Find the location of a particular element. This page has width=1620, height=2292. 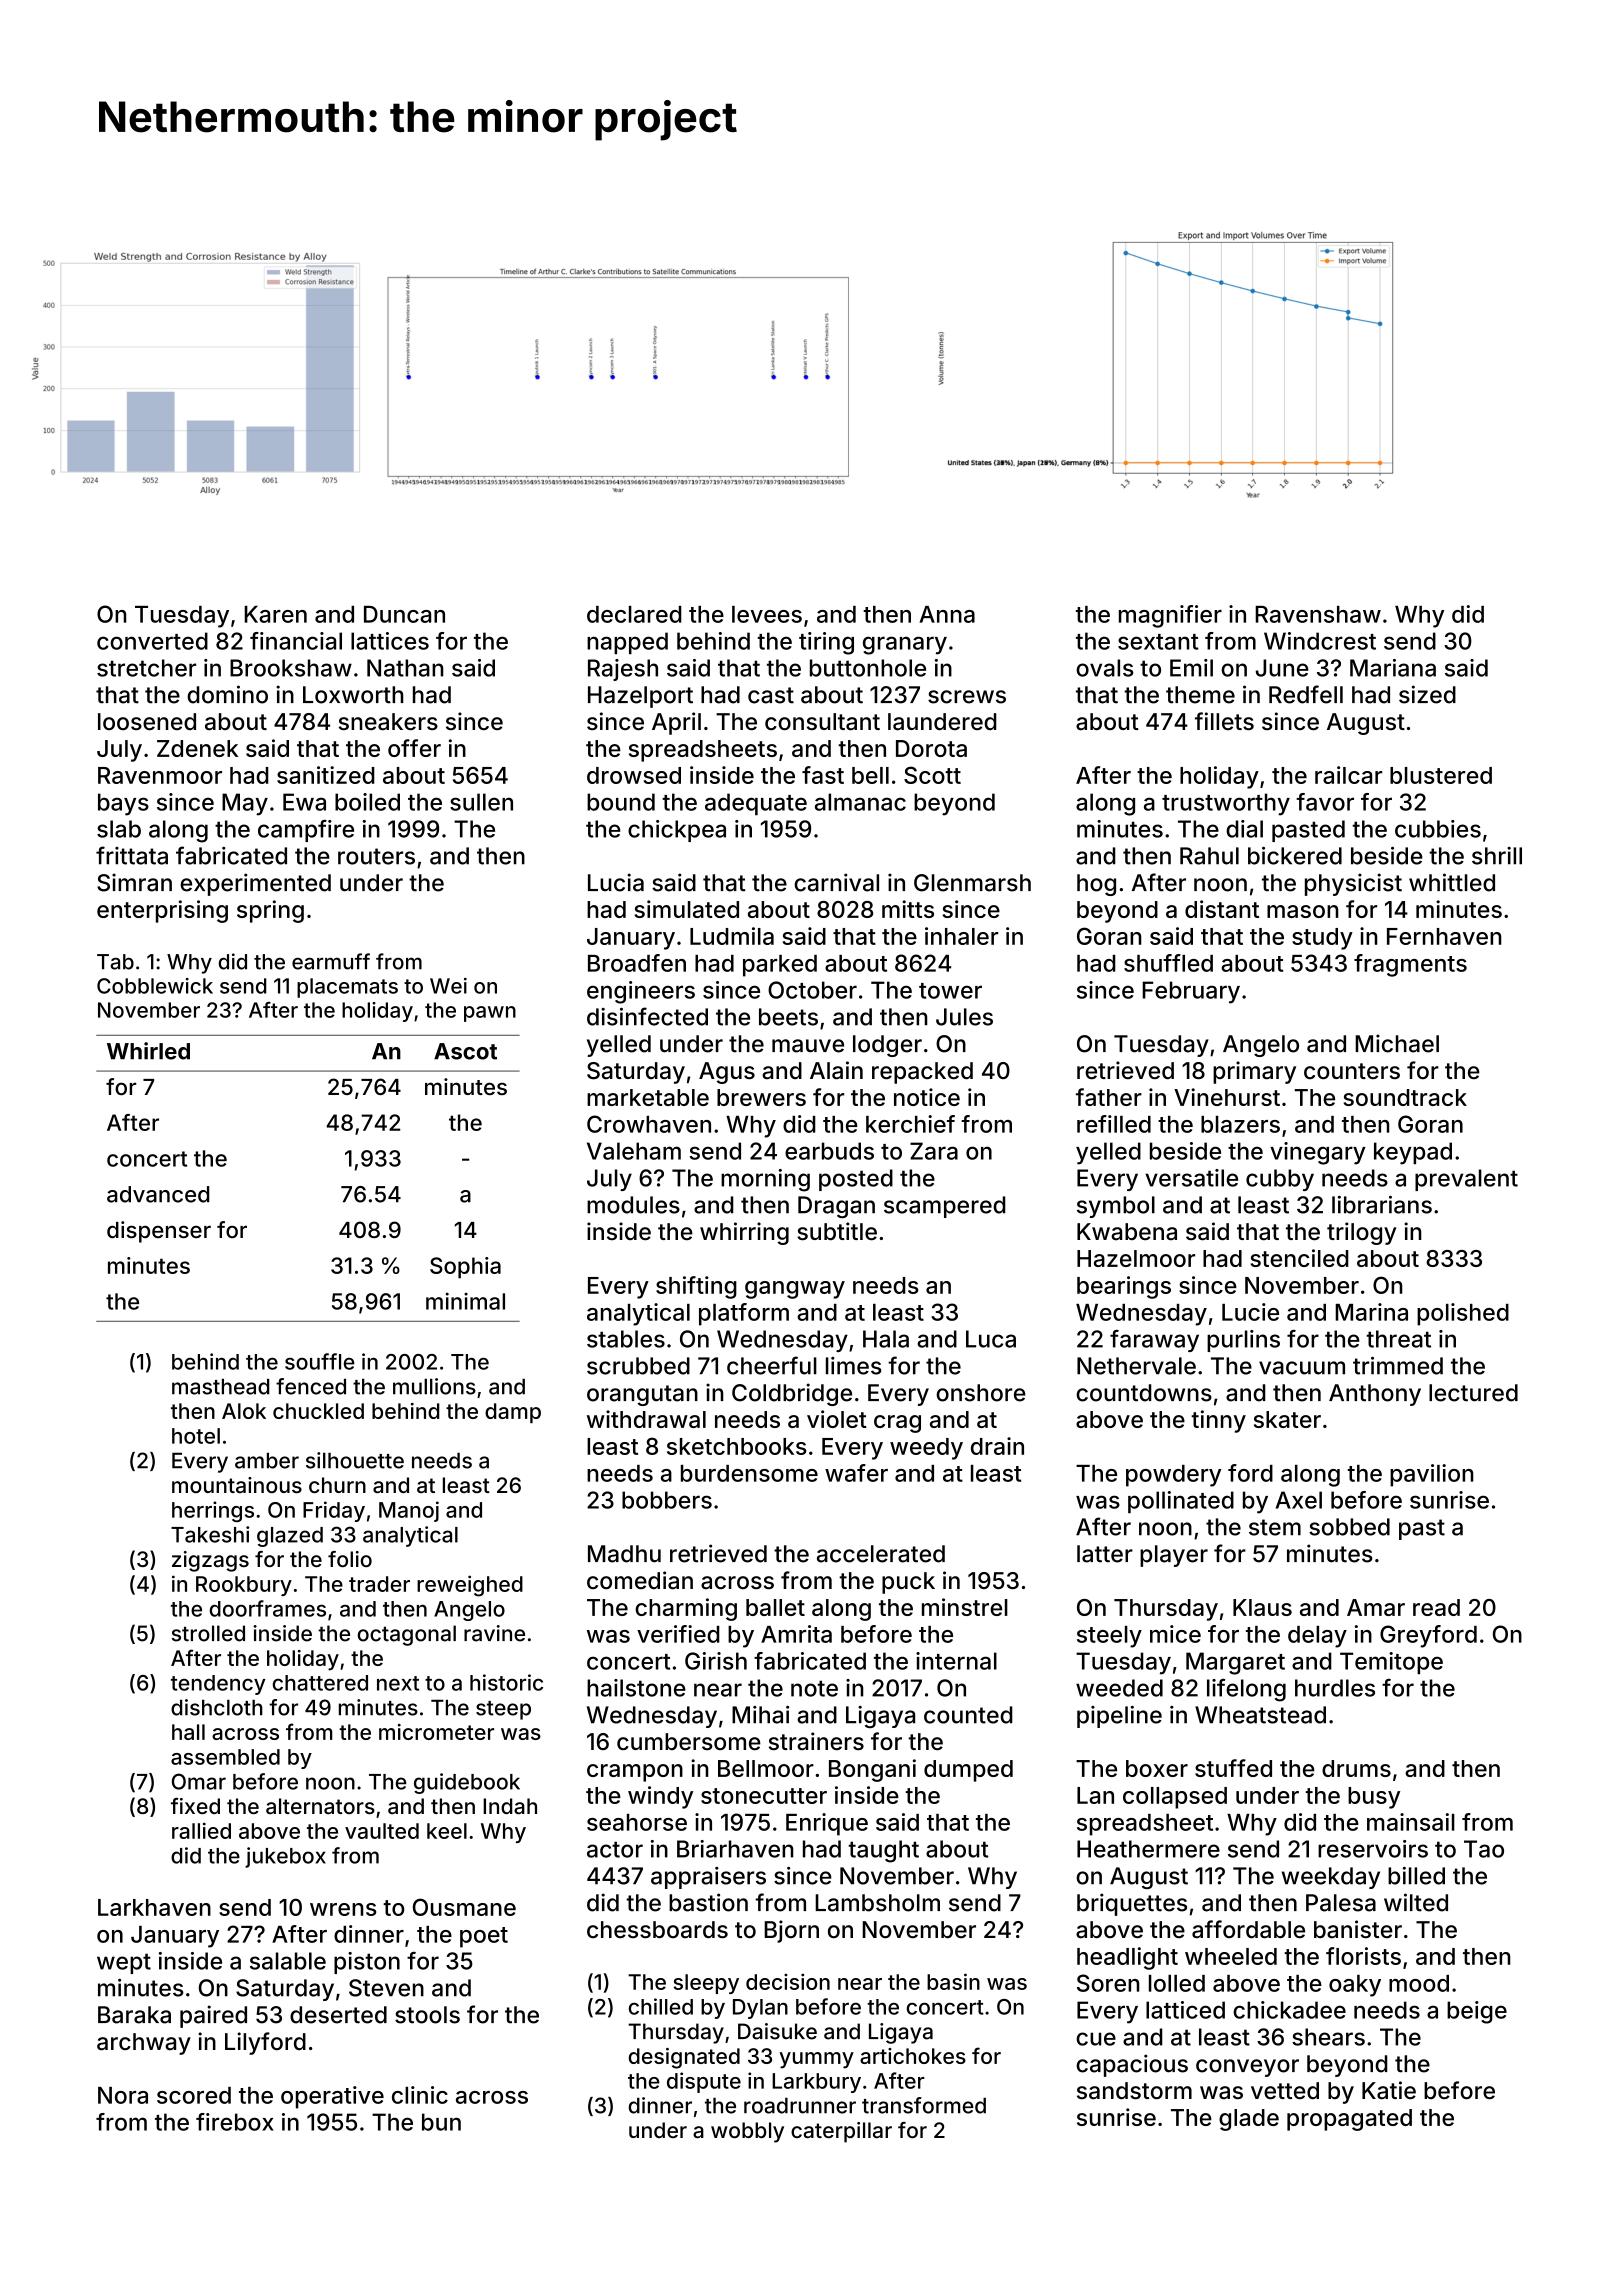

carnival is located at coordinates (836, 882).
